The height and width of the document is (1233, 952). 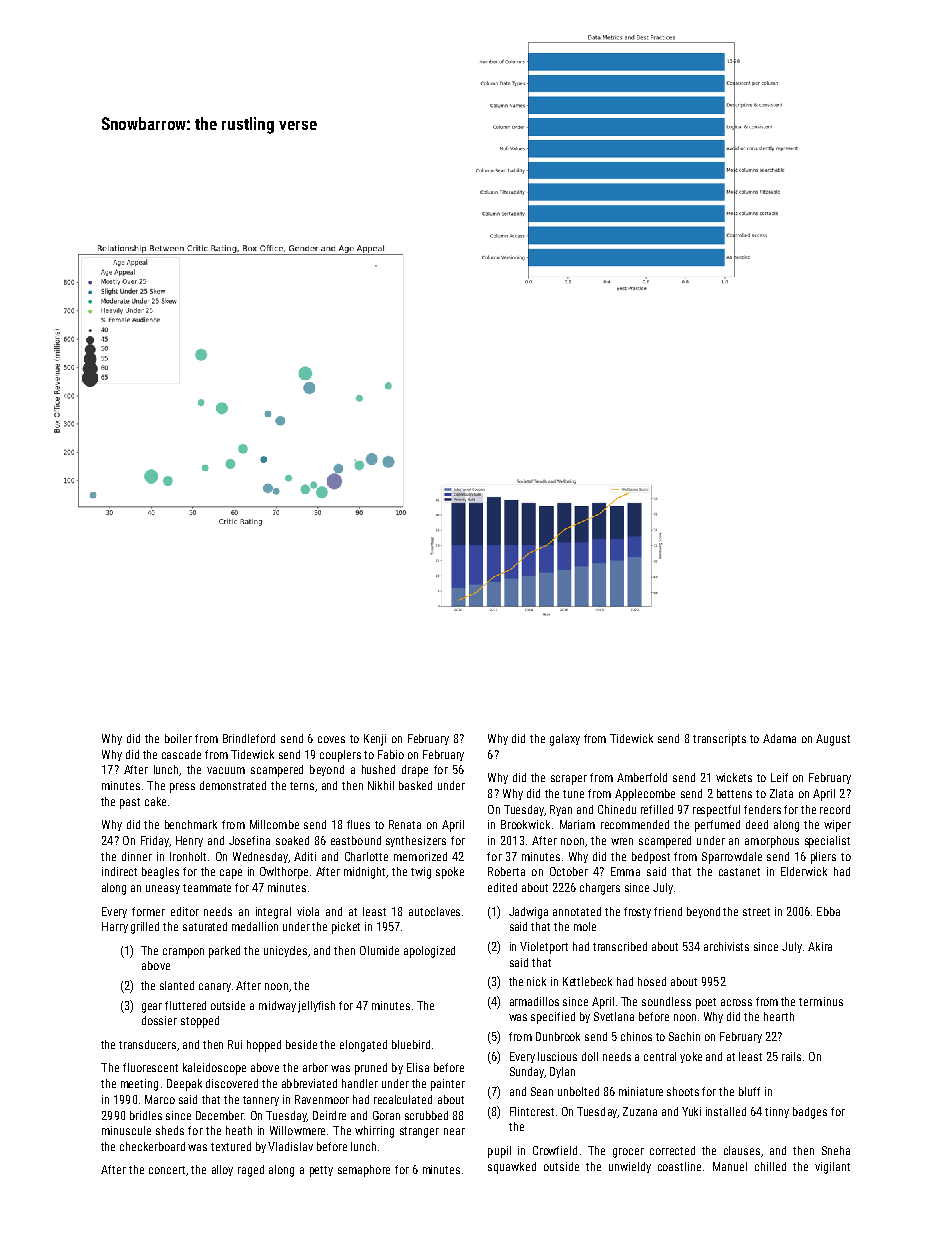 I want to click on checkerboard, so click(x=152, y=1146).
